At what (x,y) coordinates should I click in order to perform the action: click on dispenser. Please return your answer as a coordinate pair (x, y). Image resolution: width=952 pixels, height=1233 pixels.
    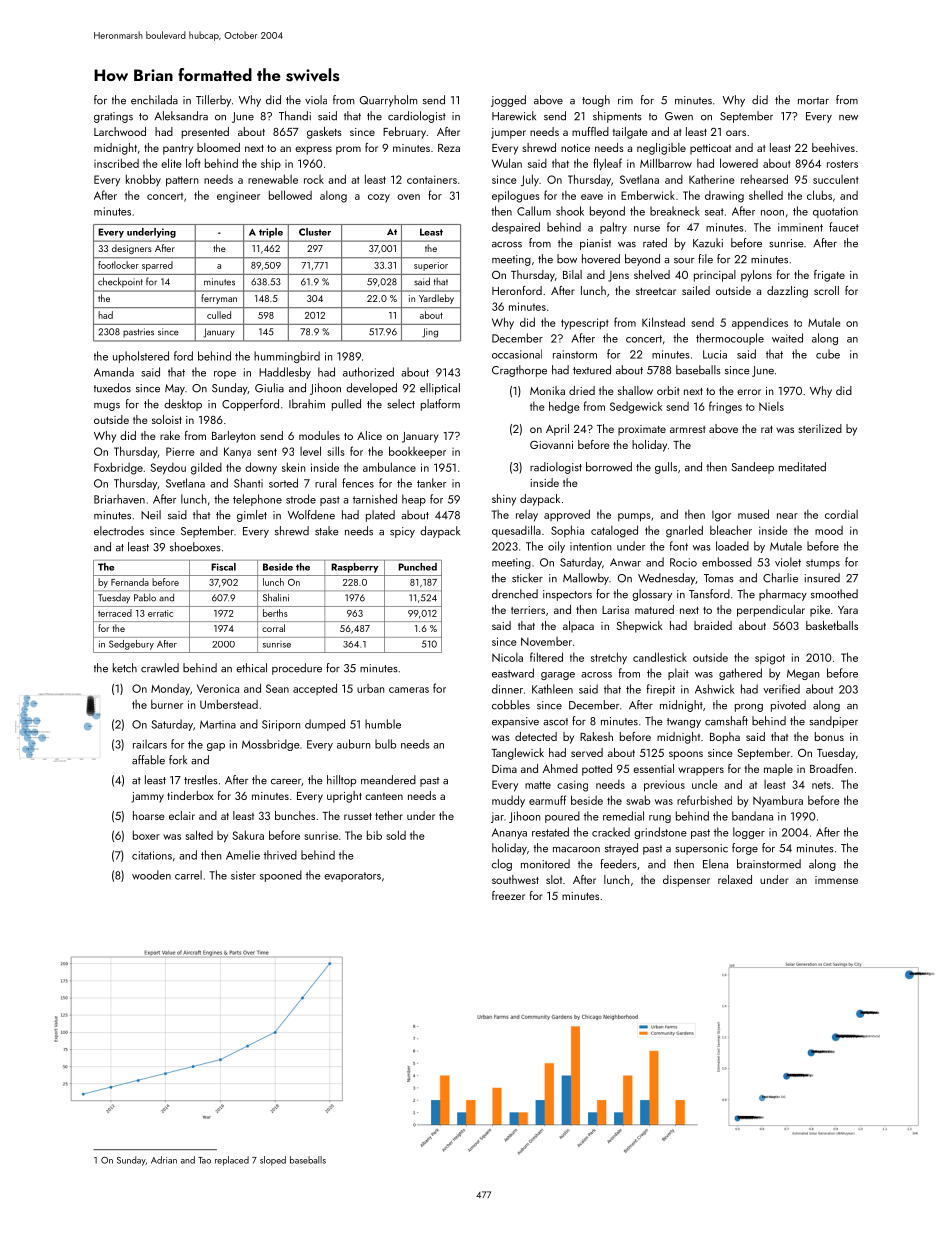
    Looking at the image, I should click on (686, 881).
